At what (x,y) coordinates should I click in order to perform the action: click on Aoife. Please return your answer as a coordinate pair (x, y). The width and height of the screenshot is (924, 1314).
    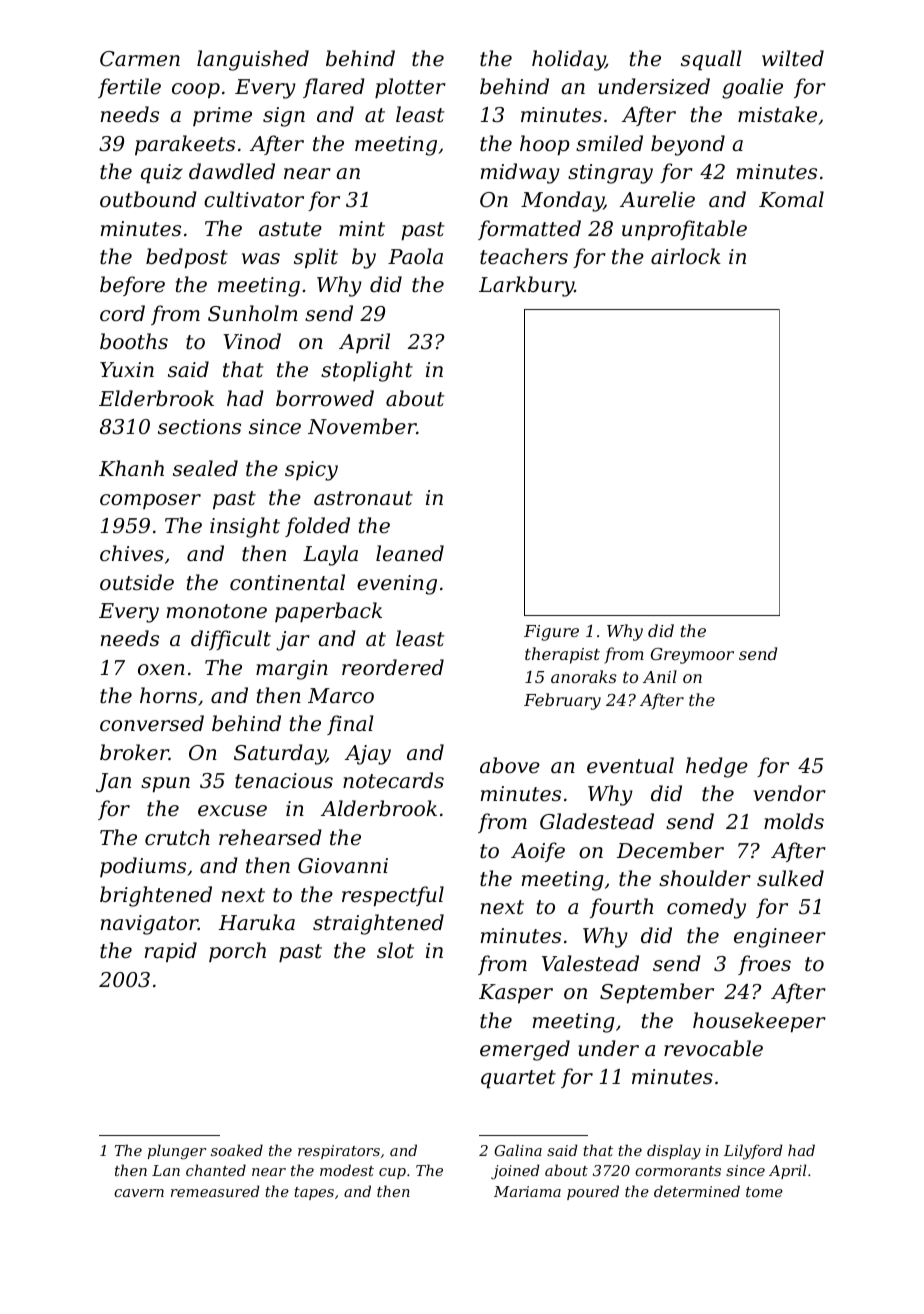
    Looking at the image, I should click on (538, 852).
